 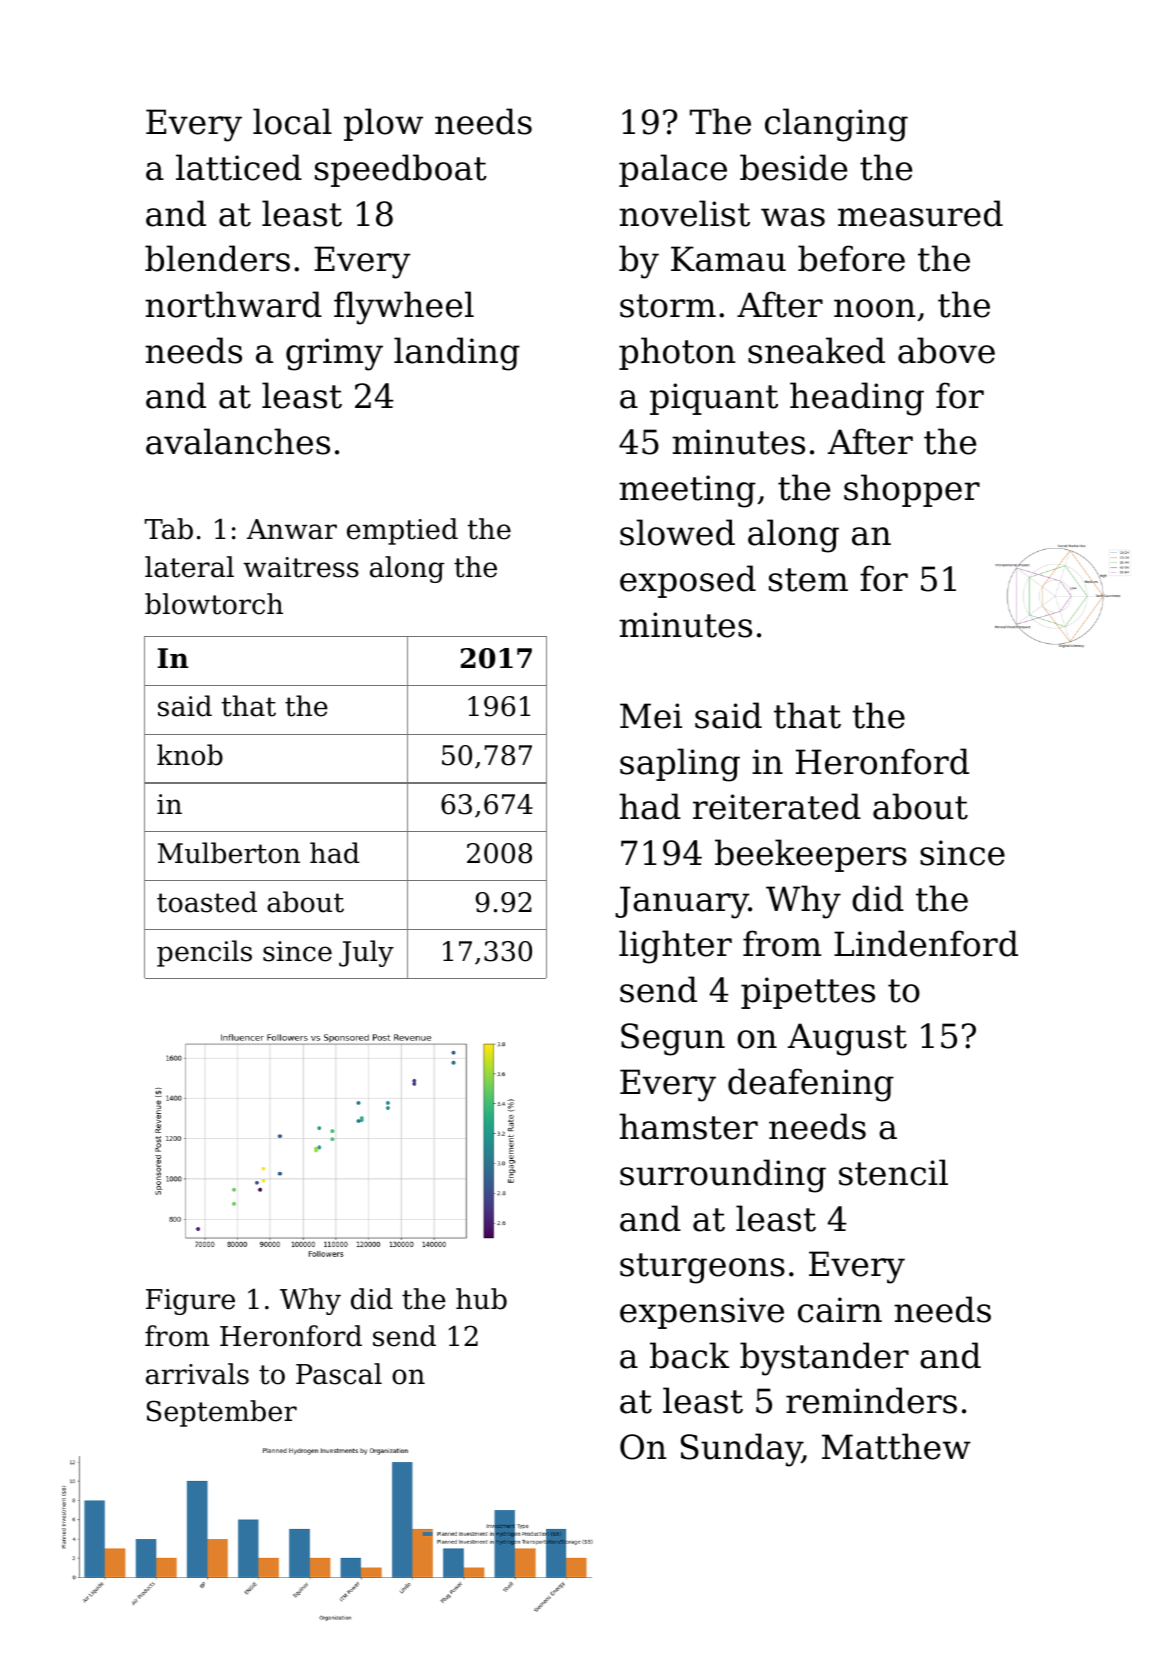 What do you see at coordinates (836, 125) in the screenshot?
I see `clanging` at bounding box center [836, 125].
